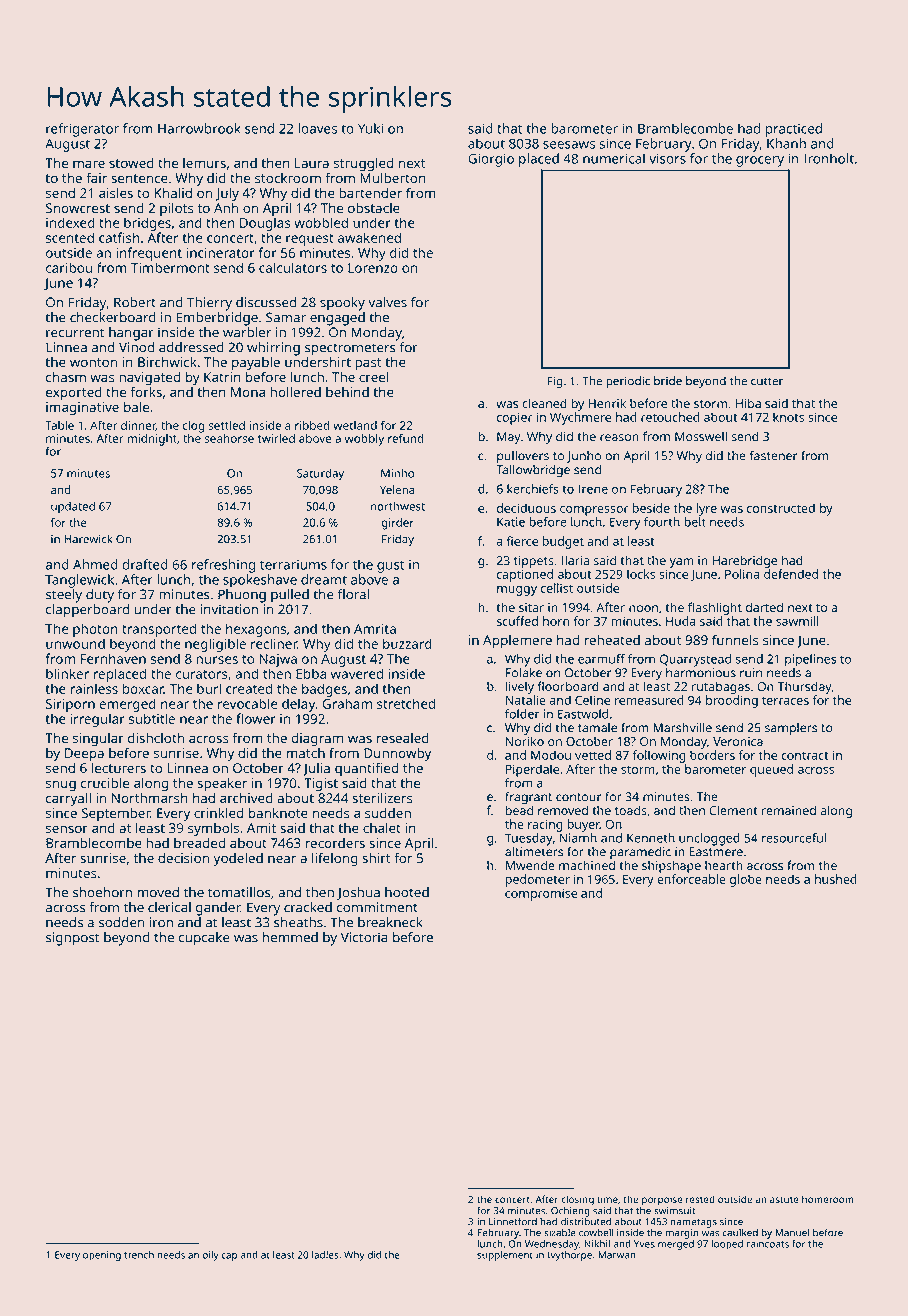  What do you see at coordinates (569, 145) in the image?
I see `seesaws` at bounding box center [569, 145].
